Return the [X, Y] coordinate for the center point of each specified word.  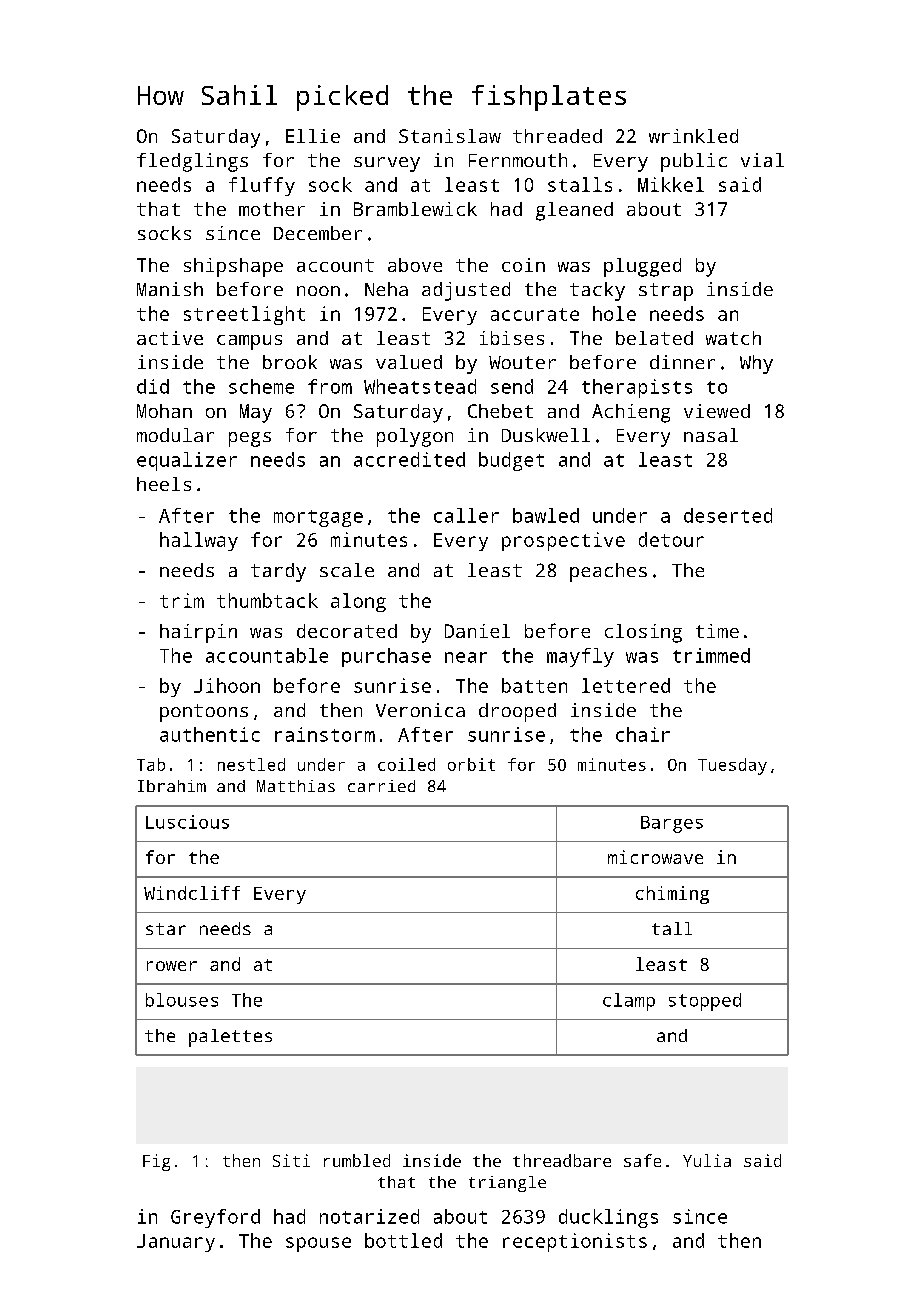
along [358, 602]
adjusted [466, 291]
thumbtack [267, 600]
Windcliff [192, 893]
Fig [156, 1162]
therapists [637, 388]
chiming [672, 895]
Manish [170, 289]
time [717, 631]
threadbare [562, 1160]
